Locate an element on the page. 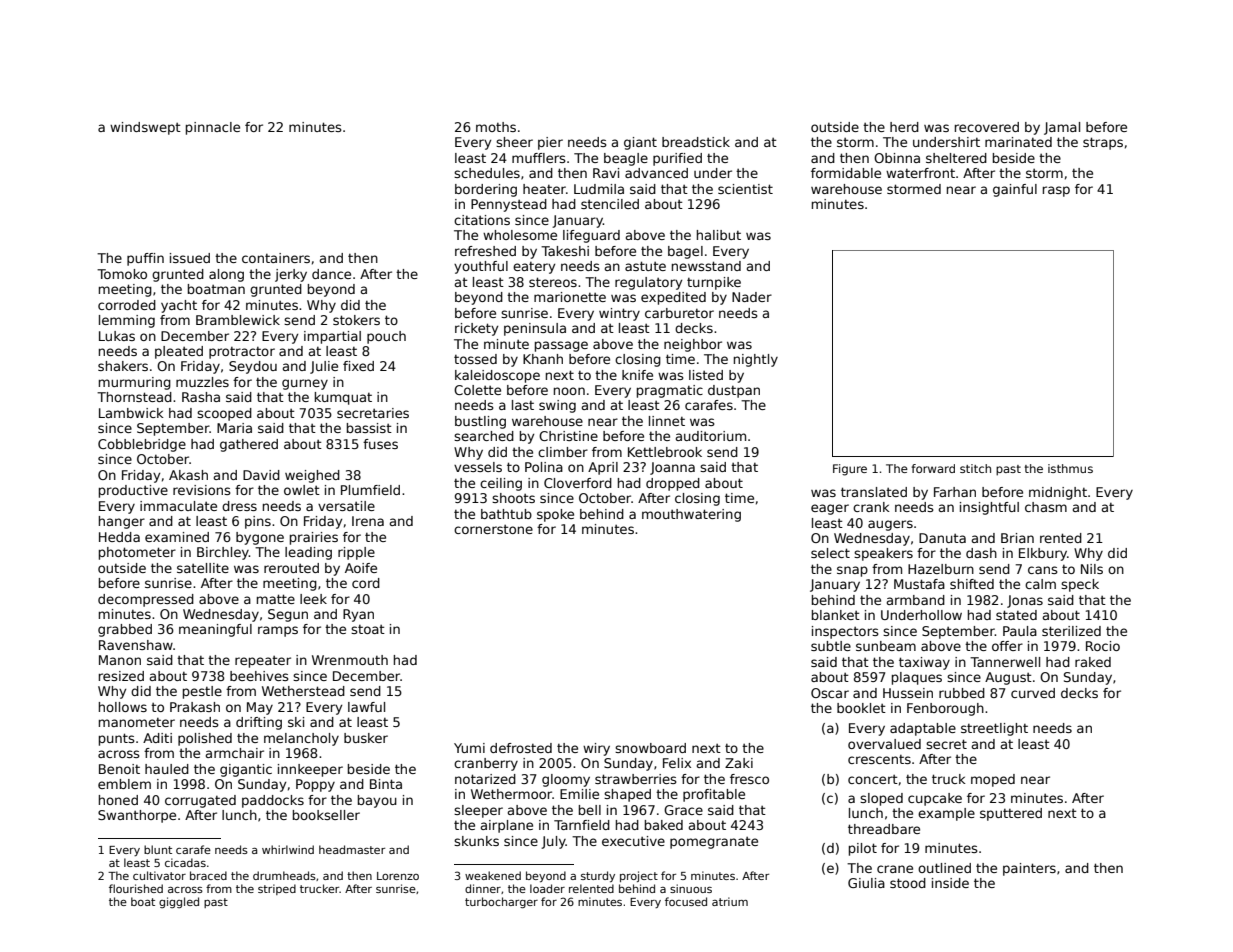 The image size is (1233, 952). mufflers is located at coordinates (539, 158).
